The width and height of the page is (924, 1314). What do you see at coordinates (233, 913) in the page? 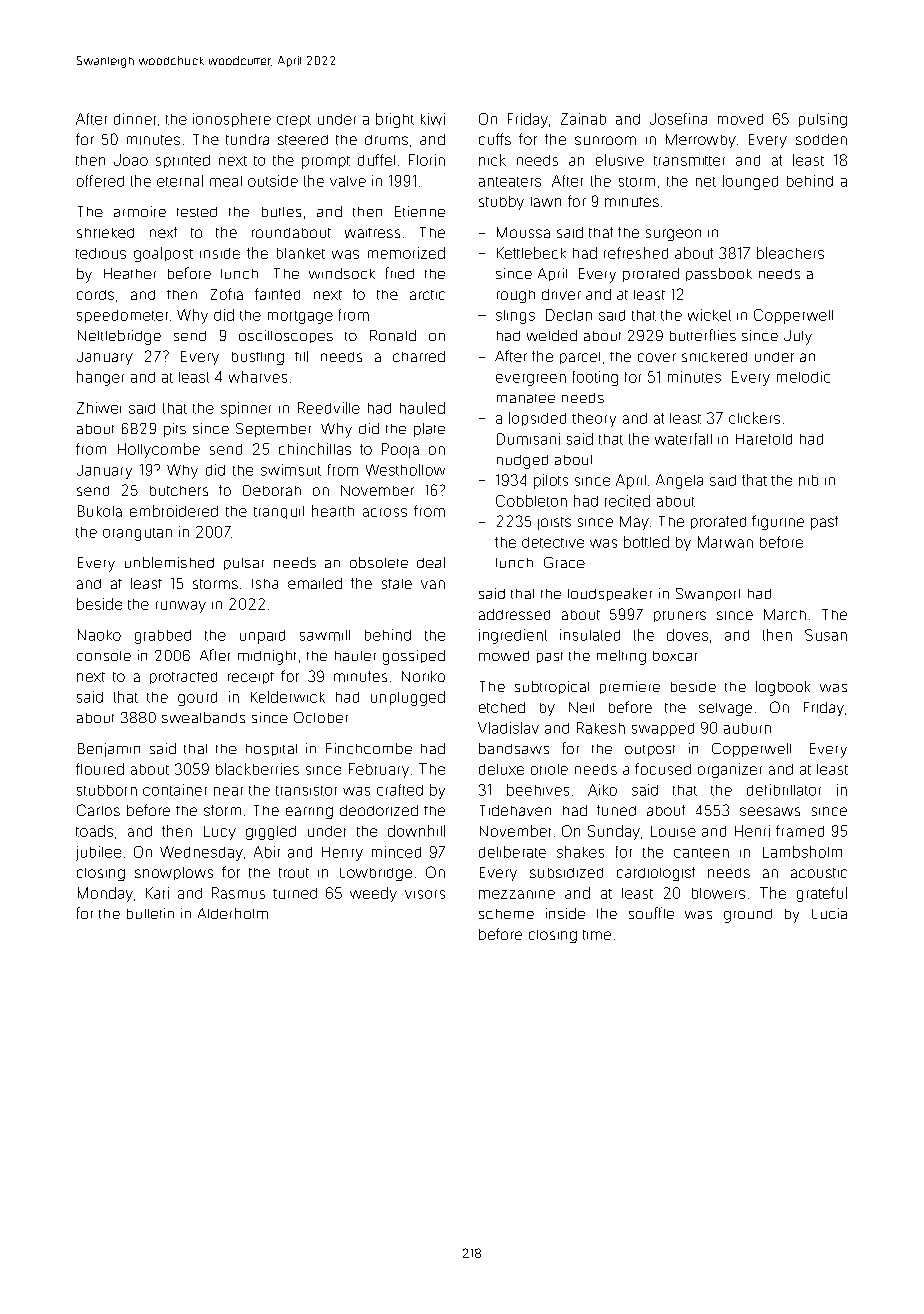
I see `Alderholm` at bounding box center [233, 913].
